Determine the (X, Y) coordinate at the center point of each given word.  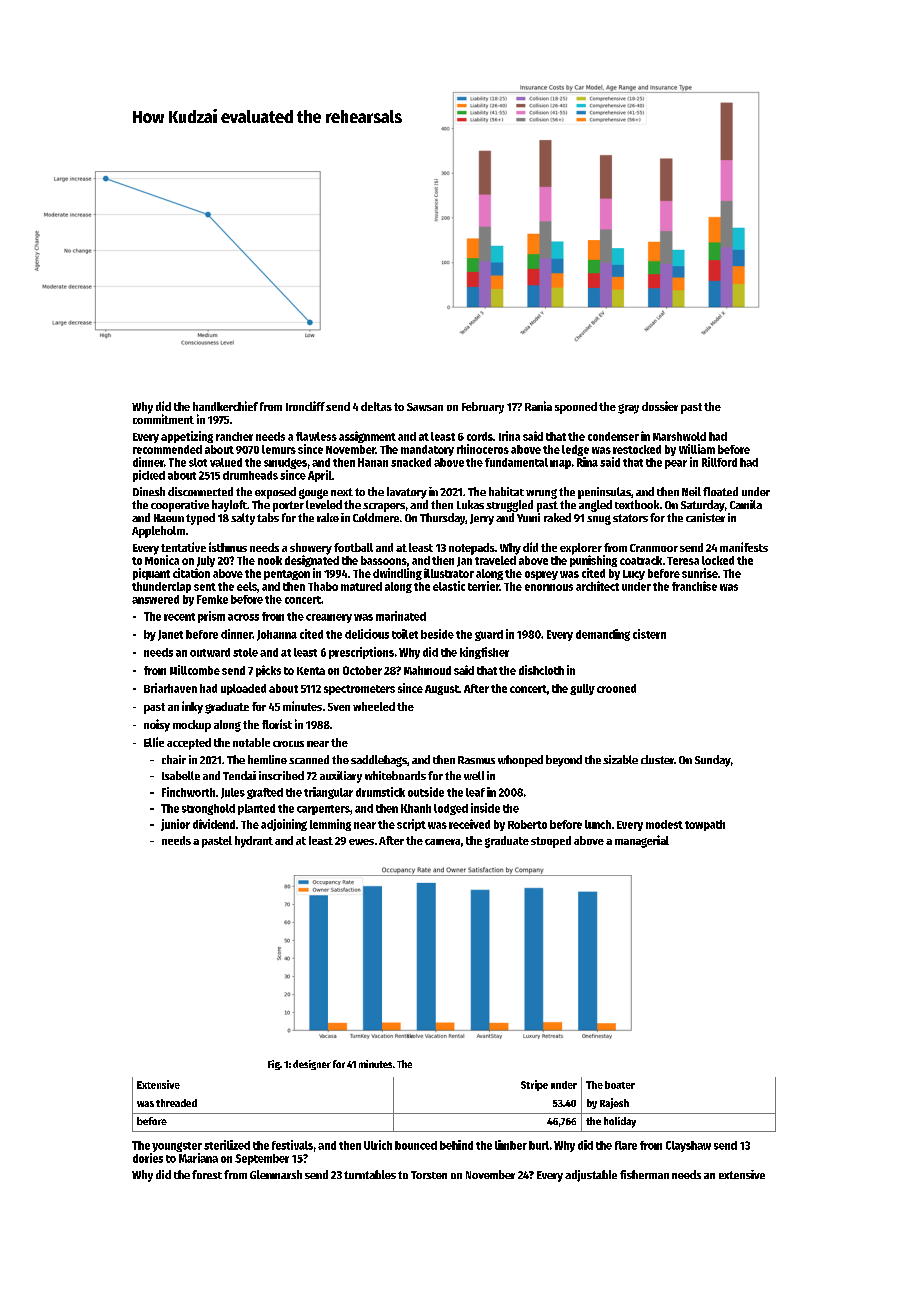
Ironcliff (305, 406)
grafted (265, 793)
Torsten (429, 1175)
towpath (705, 825)
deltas (376, 406)
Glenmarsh (276, 1174)
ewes (361, 842)
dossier (660, 406)
